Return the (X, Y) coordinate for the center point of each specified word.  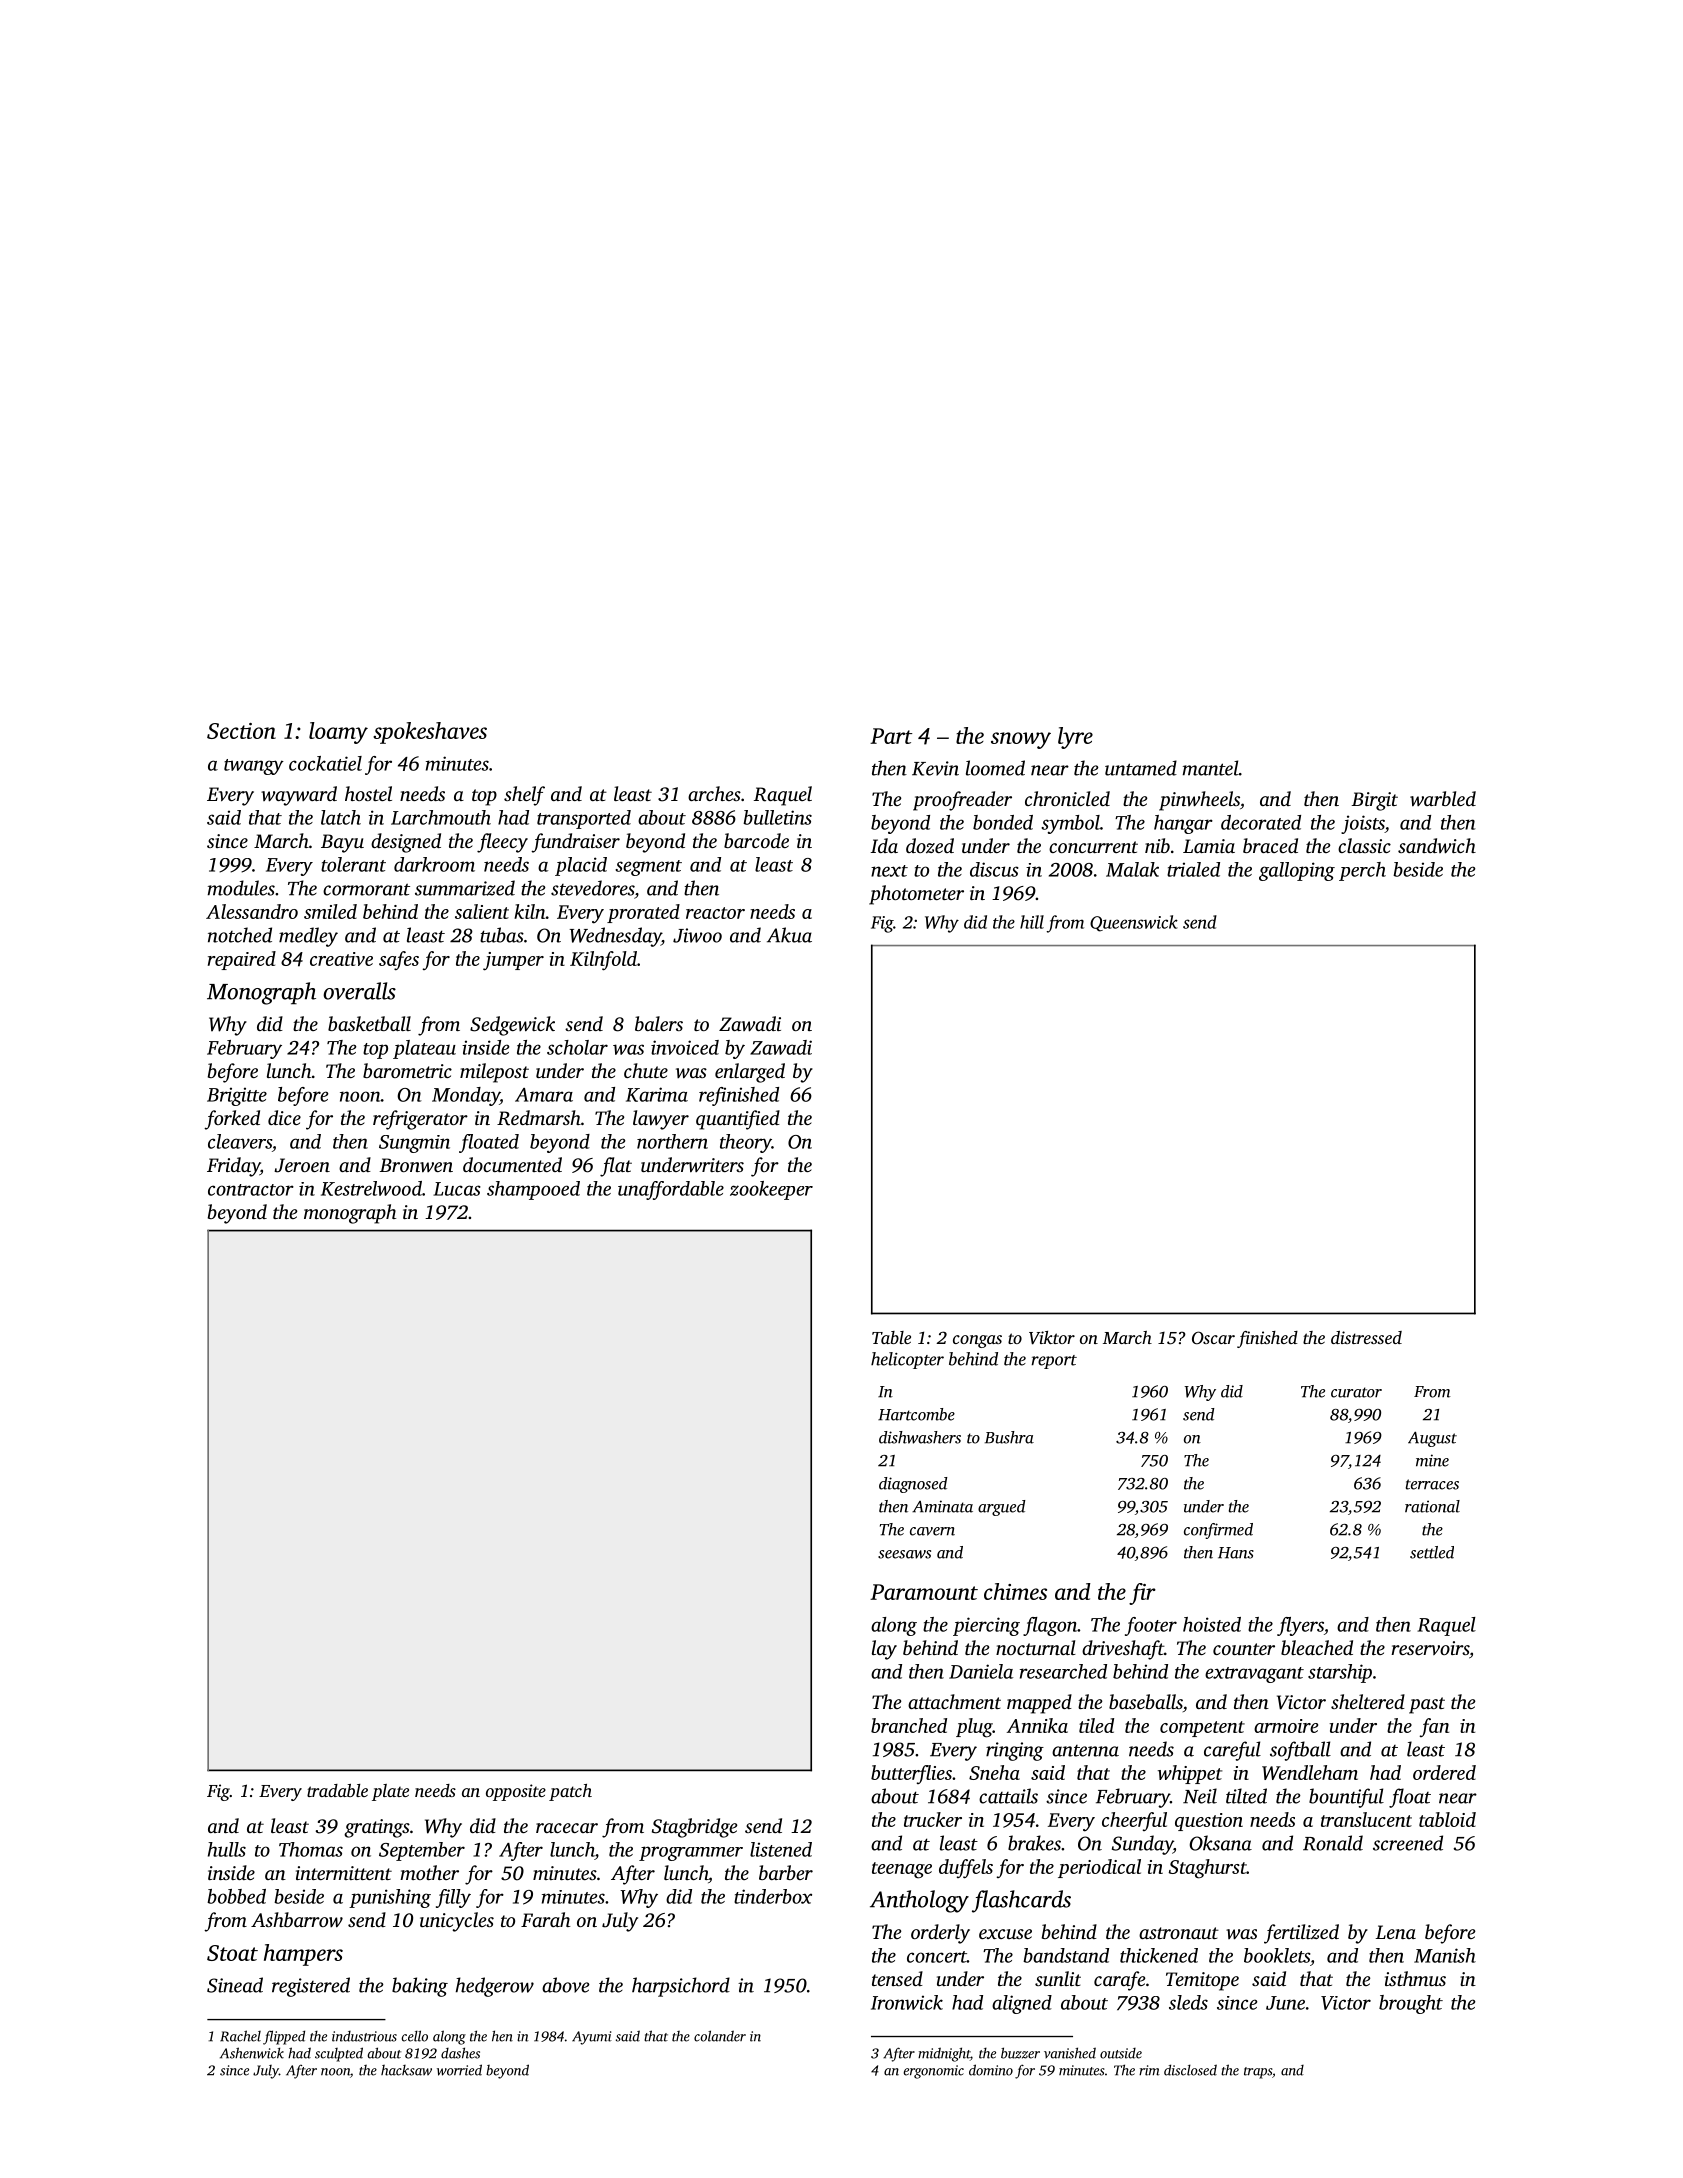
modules (241, 888)
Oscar (1213, 1338)
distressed (1366, 1337)
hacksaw (406, 2070)
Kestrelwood (371, 1188)
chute (646, 1070)
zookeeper (771, 1190)
